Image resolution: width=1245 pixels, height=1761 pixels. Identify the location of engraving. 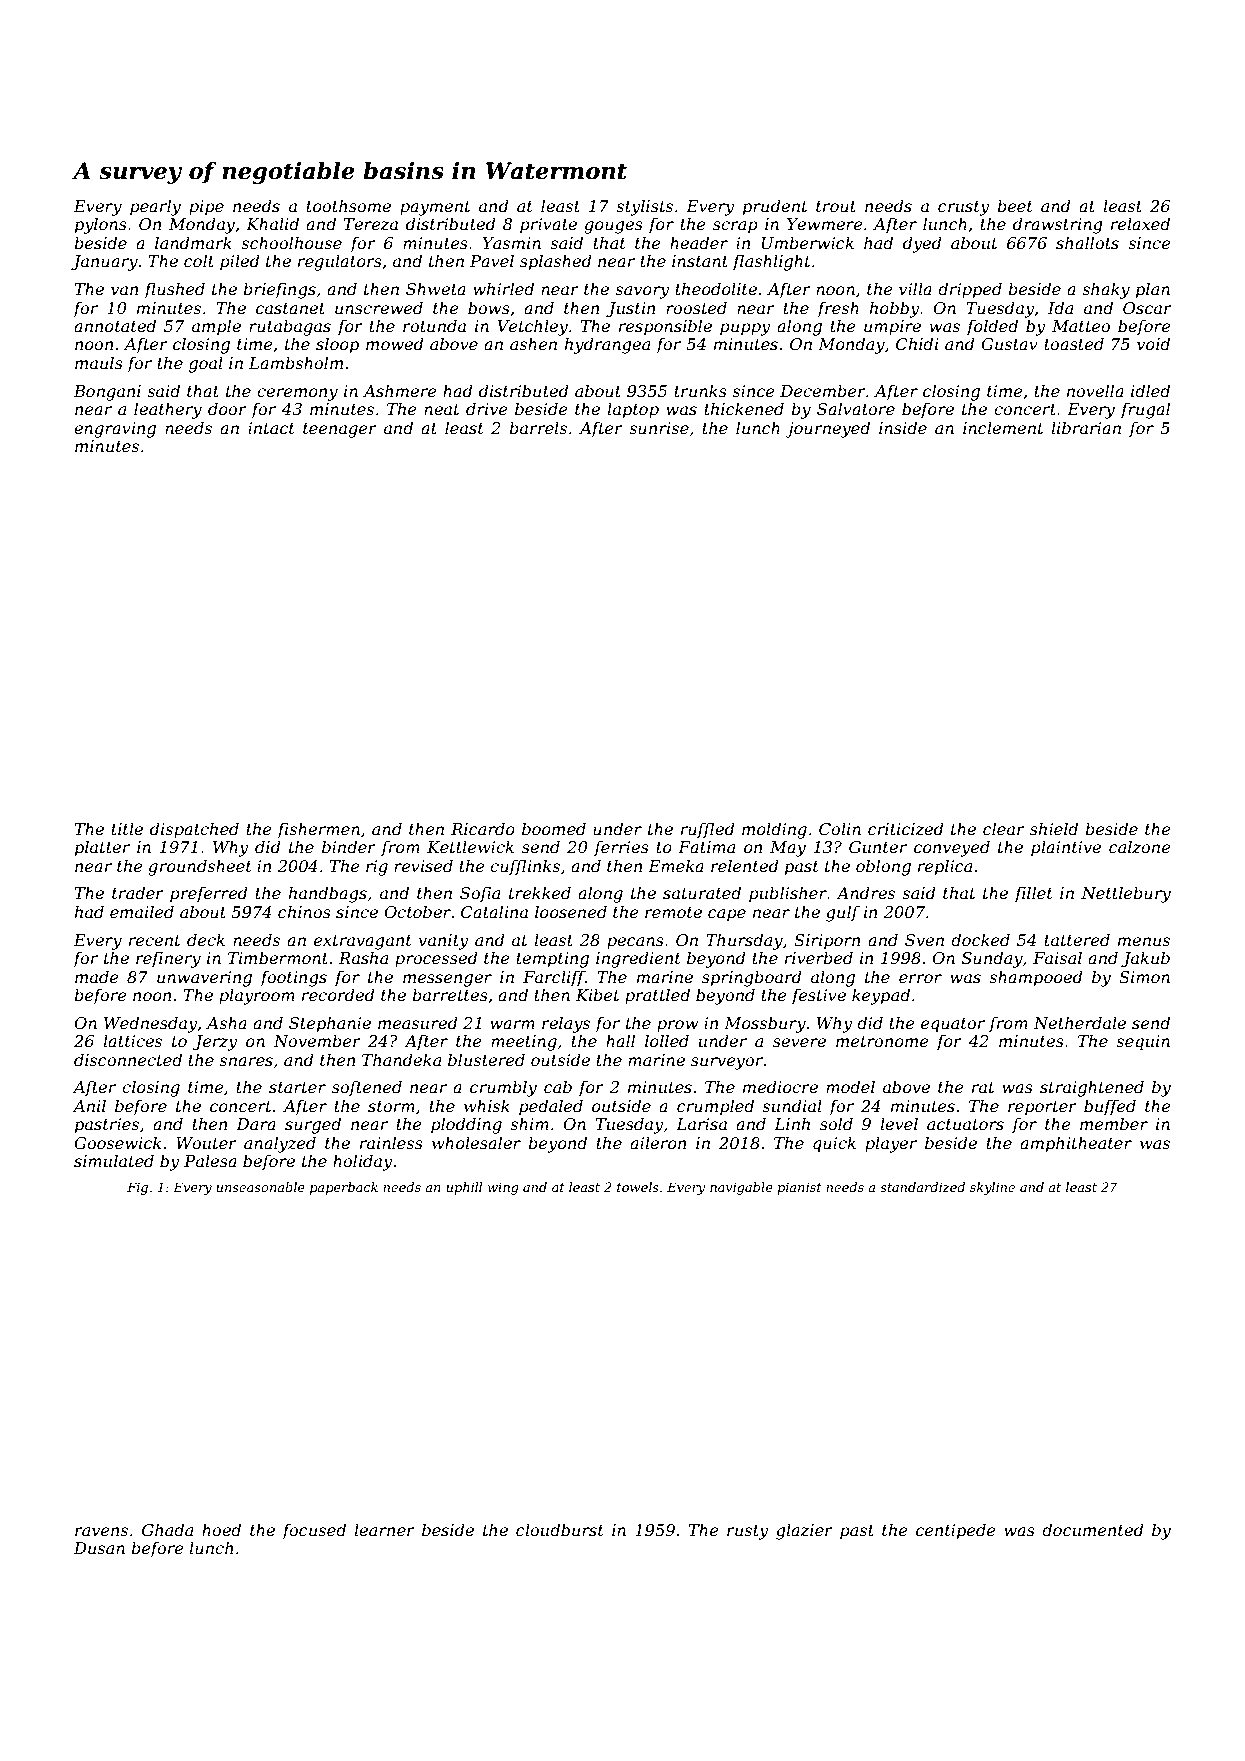
(115, 430).
